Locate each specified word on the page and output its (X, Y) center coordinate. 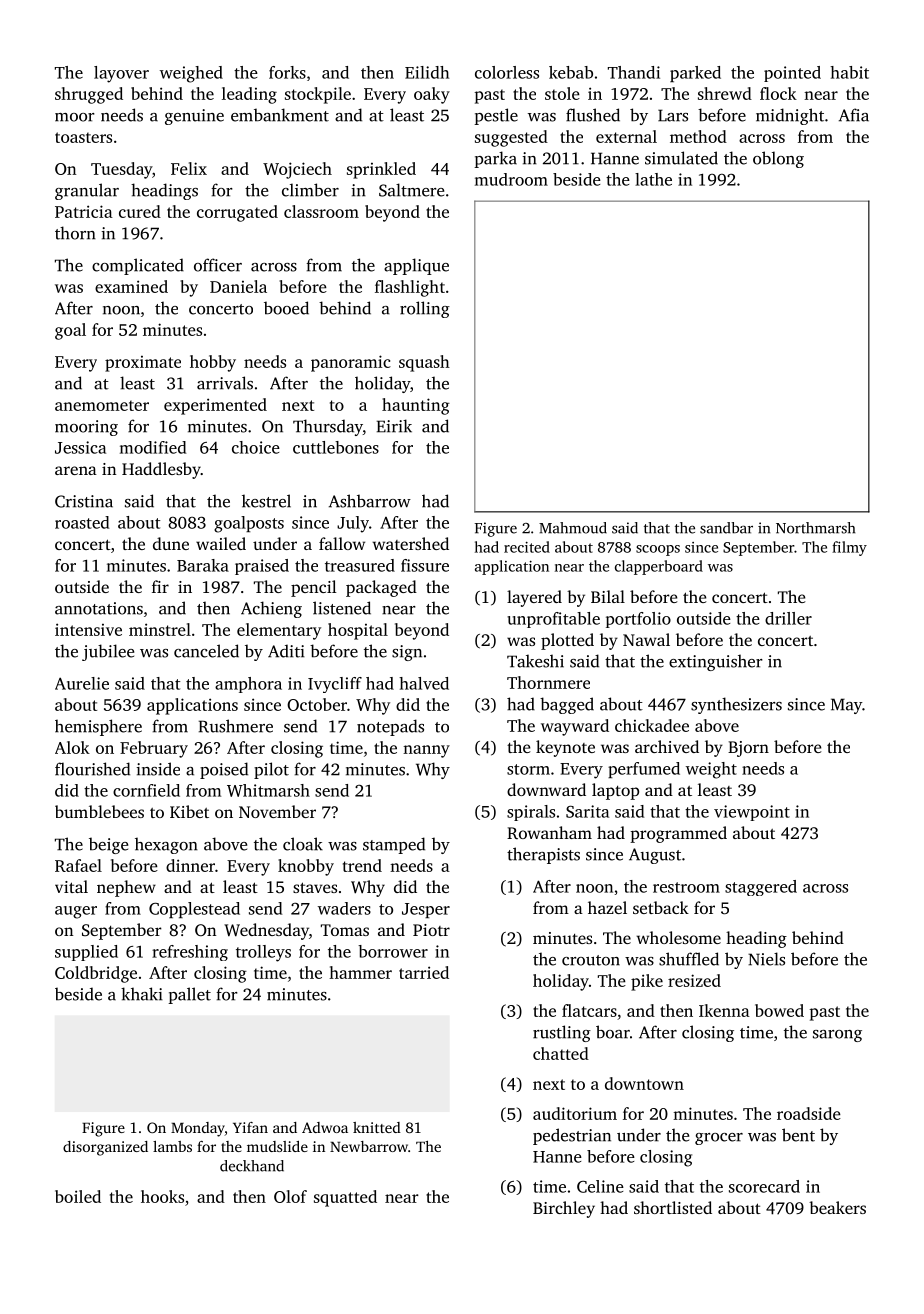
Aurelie (82, 683)
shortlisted (673, 1207)
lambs (172, 1146)
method (698, 136)
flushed (593, 115)
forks (287, 72)
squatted (345, 1198)
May (846, 706)
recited (527, 547)
